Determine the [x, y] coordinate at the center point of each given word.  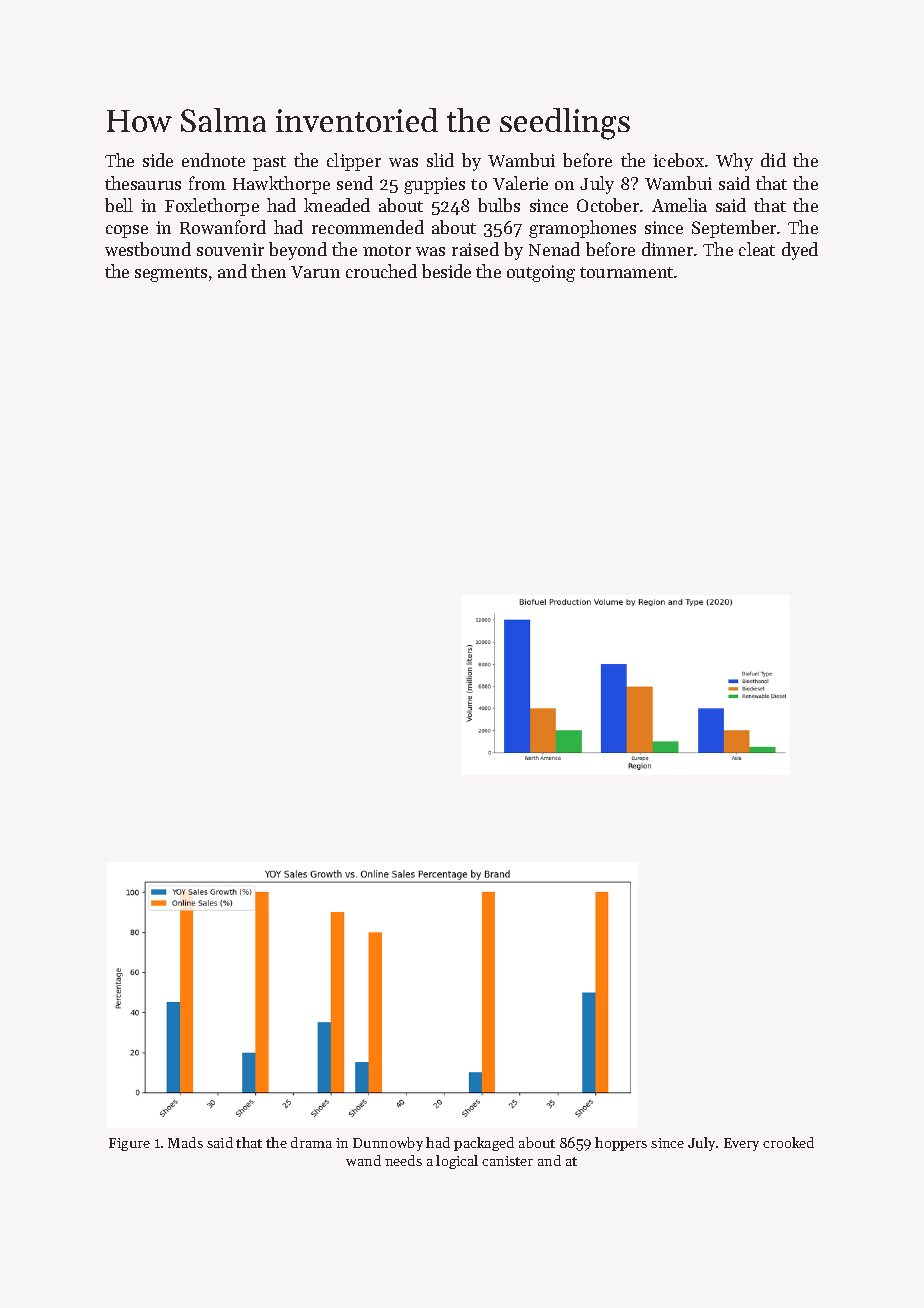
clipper [354, 162]
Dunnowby [388, 1144]
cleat [757, 249]
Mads [185, 1142]
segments [171, 274]
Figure [129, 1144]
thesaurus [143, 183]
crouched [381, 271]
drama [311, 1142]
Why [734, 162]
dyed [800, 251]
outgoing [541, 273]
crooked [788, 1142]
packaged [484, 1144]
